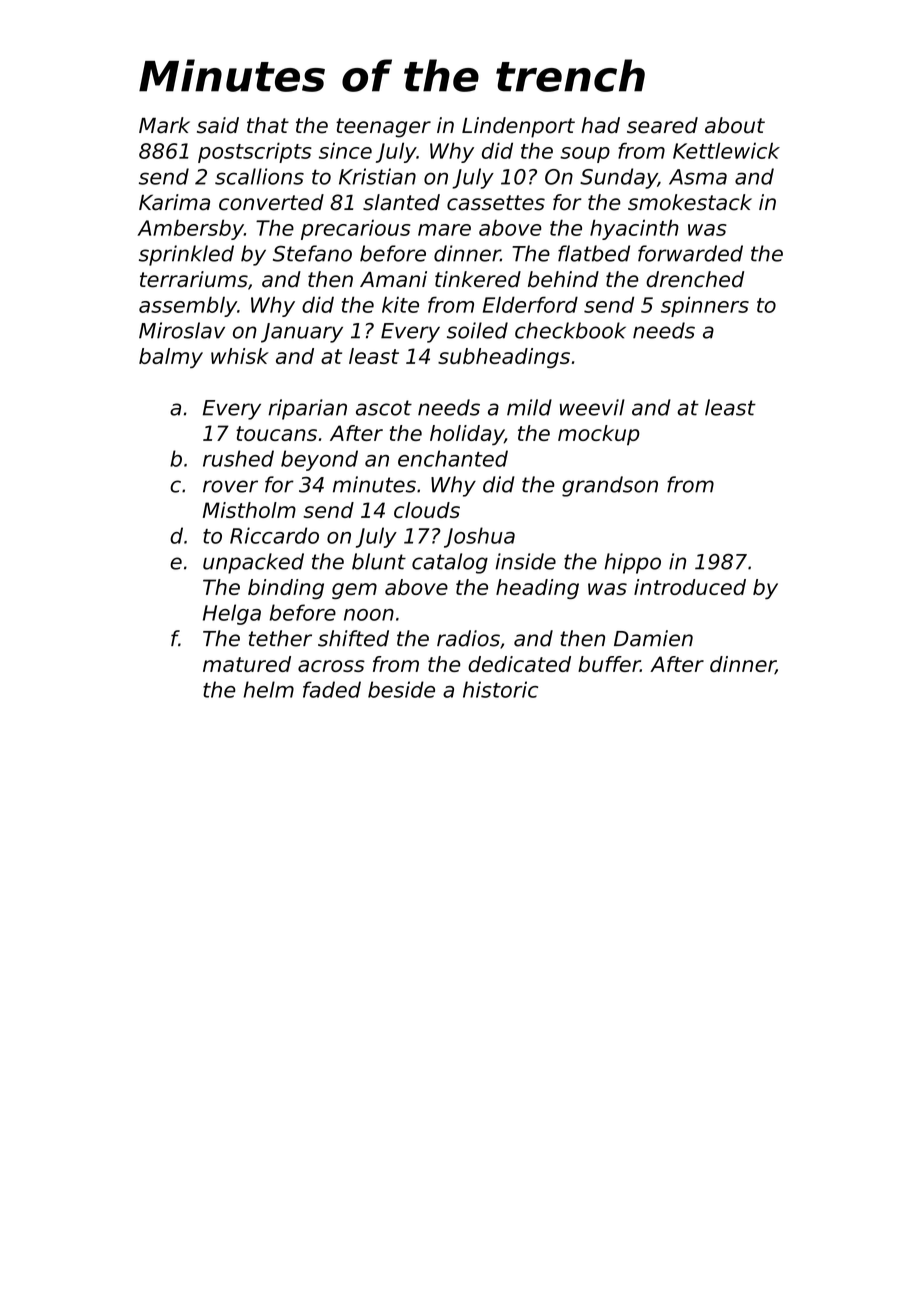  Describe the element at coordinates (302, 333) in the page. I see `January` at that location.
